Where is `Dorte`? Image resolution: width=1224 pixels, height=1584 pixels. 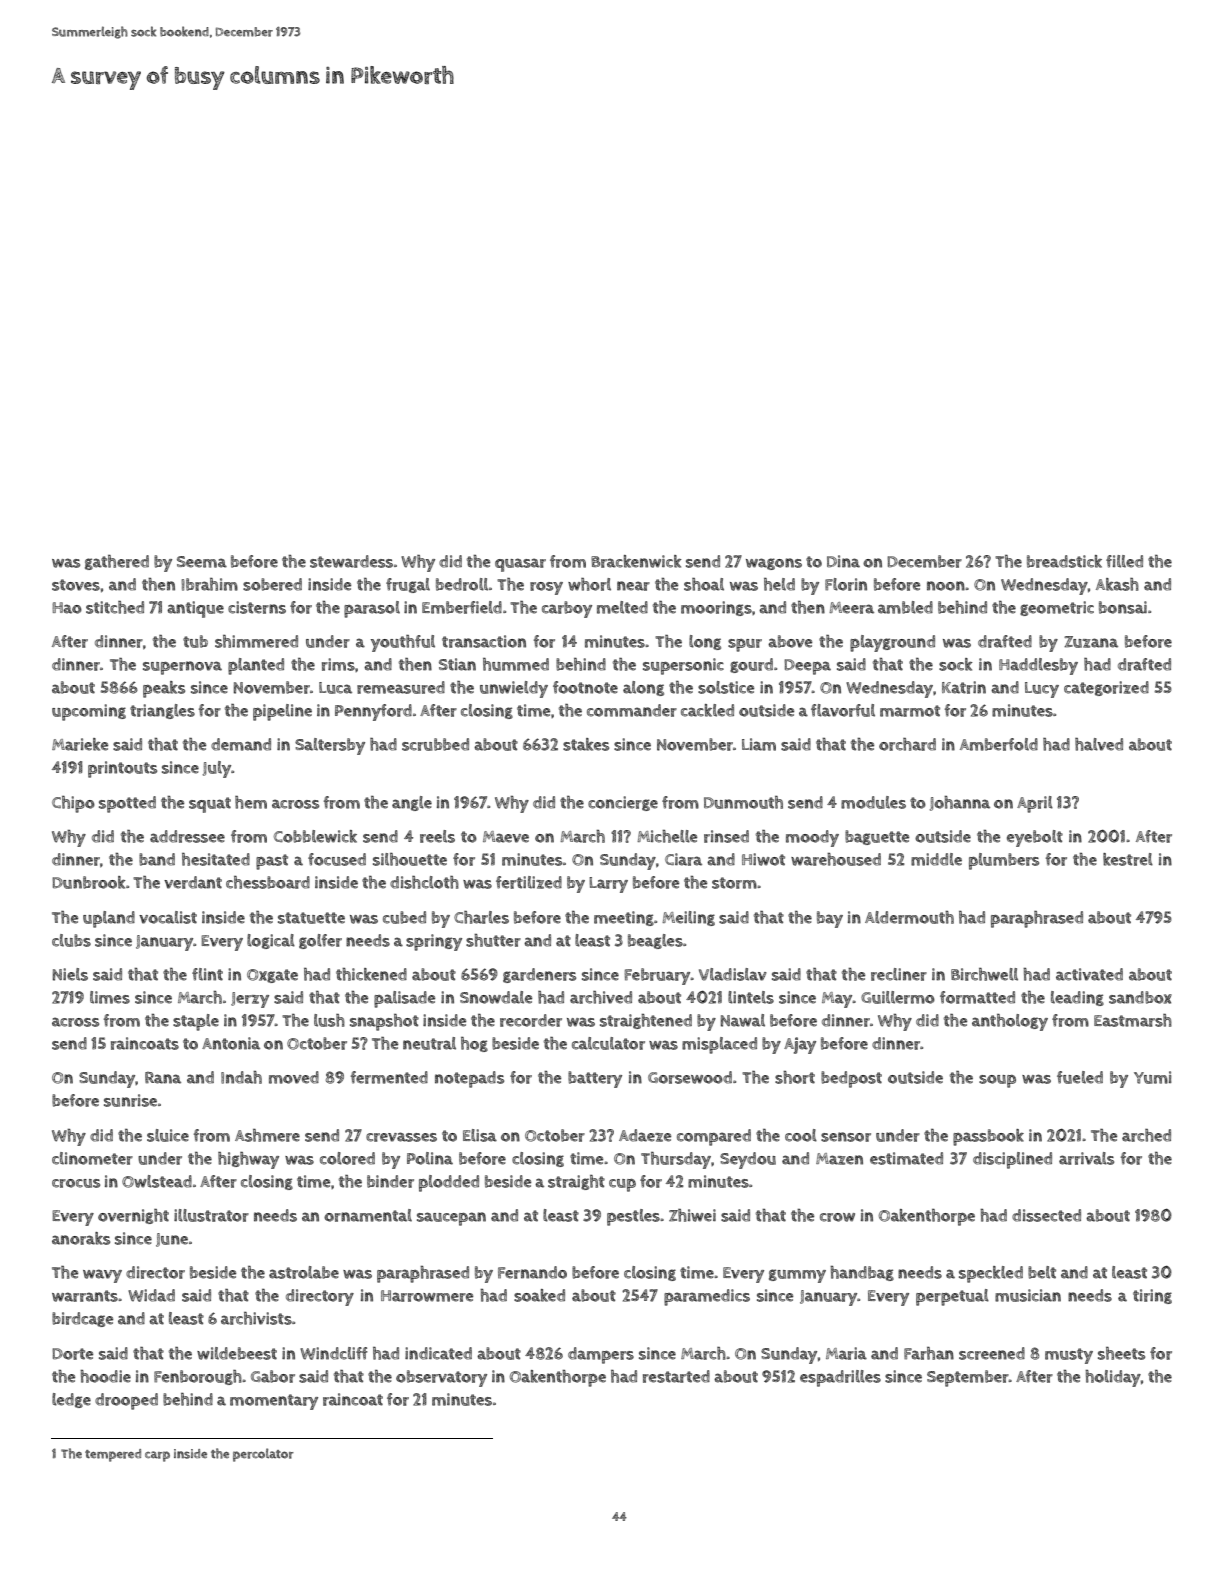
Dorte is located at coordinates (72, 1354).
